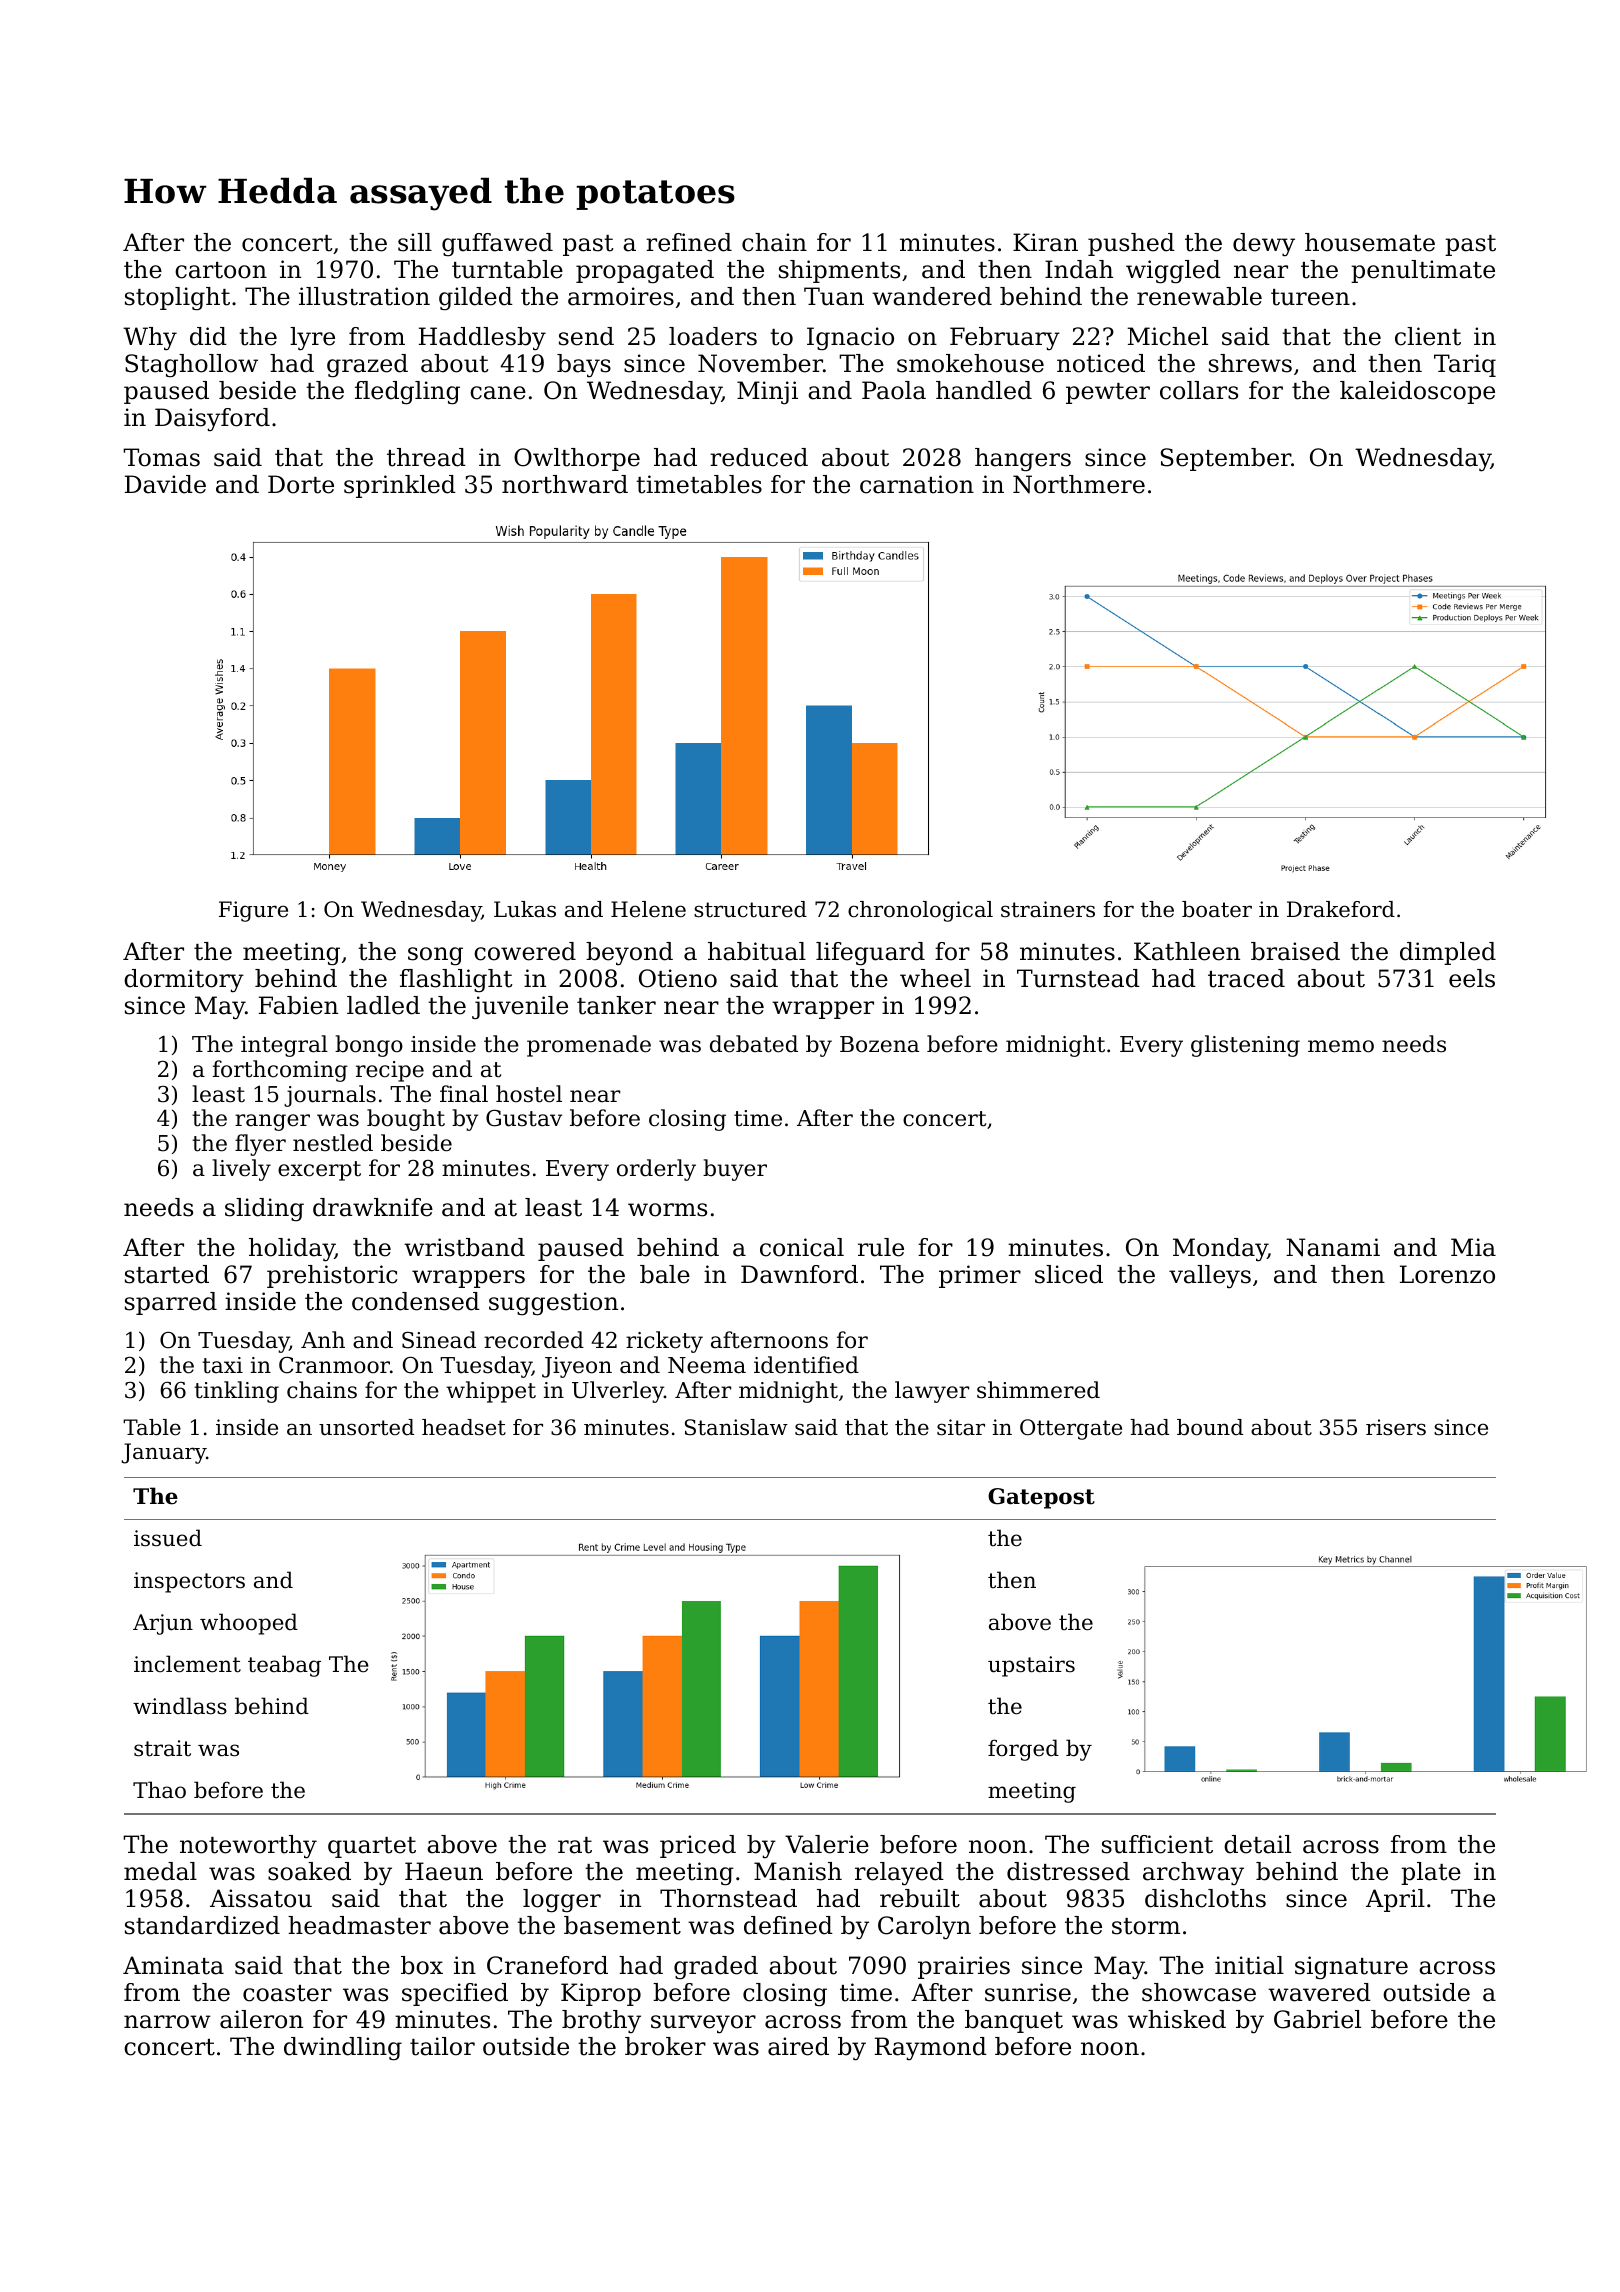 The height and width of the screenshot is (2292, 1620). What do you see at coordinates (1423, 271) in the screenshot?
I see `penultimate` at bounding box center [1423, 271].
